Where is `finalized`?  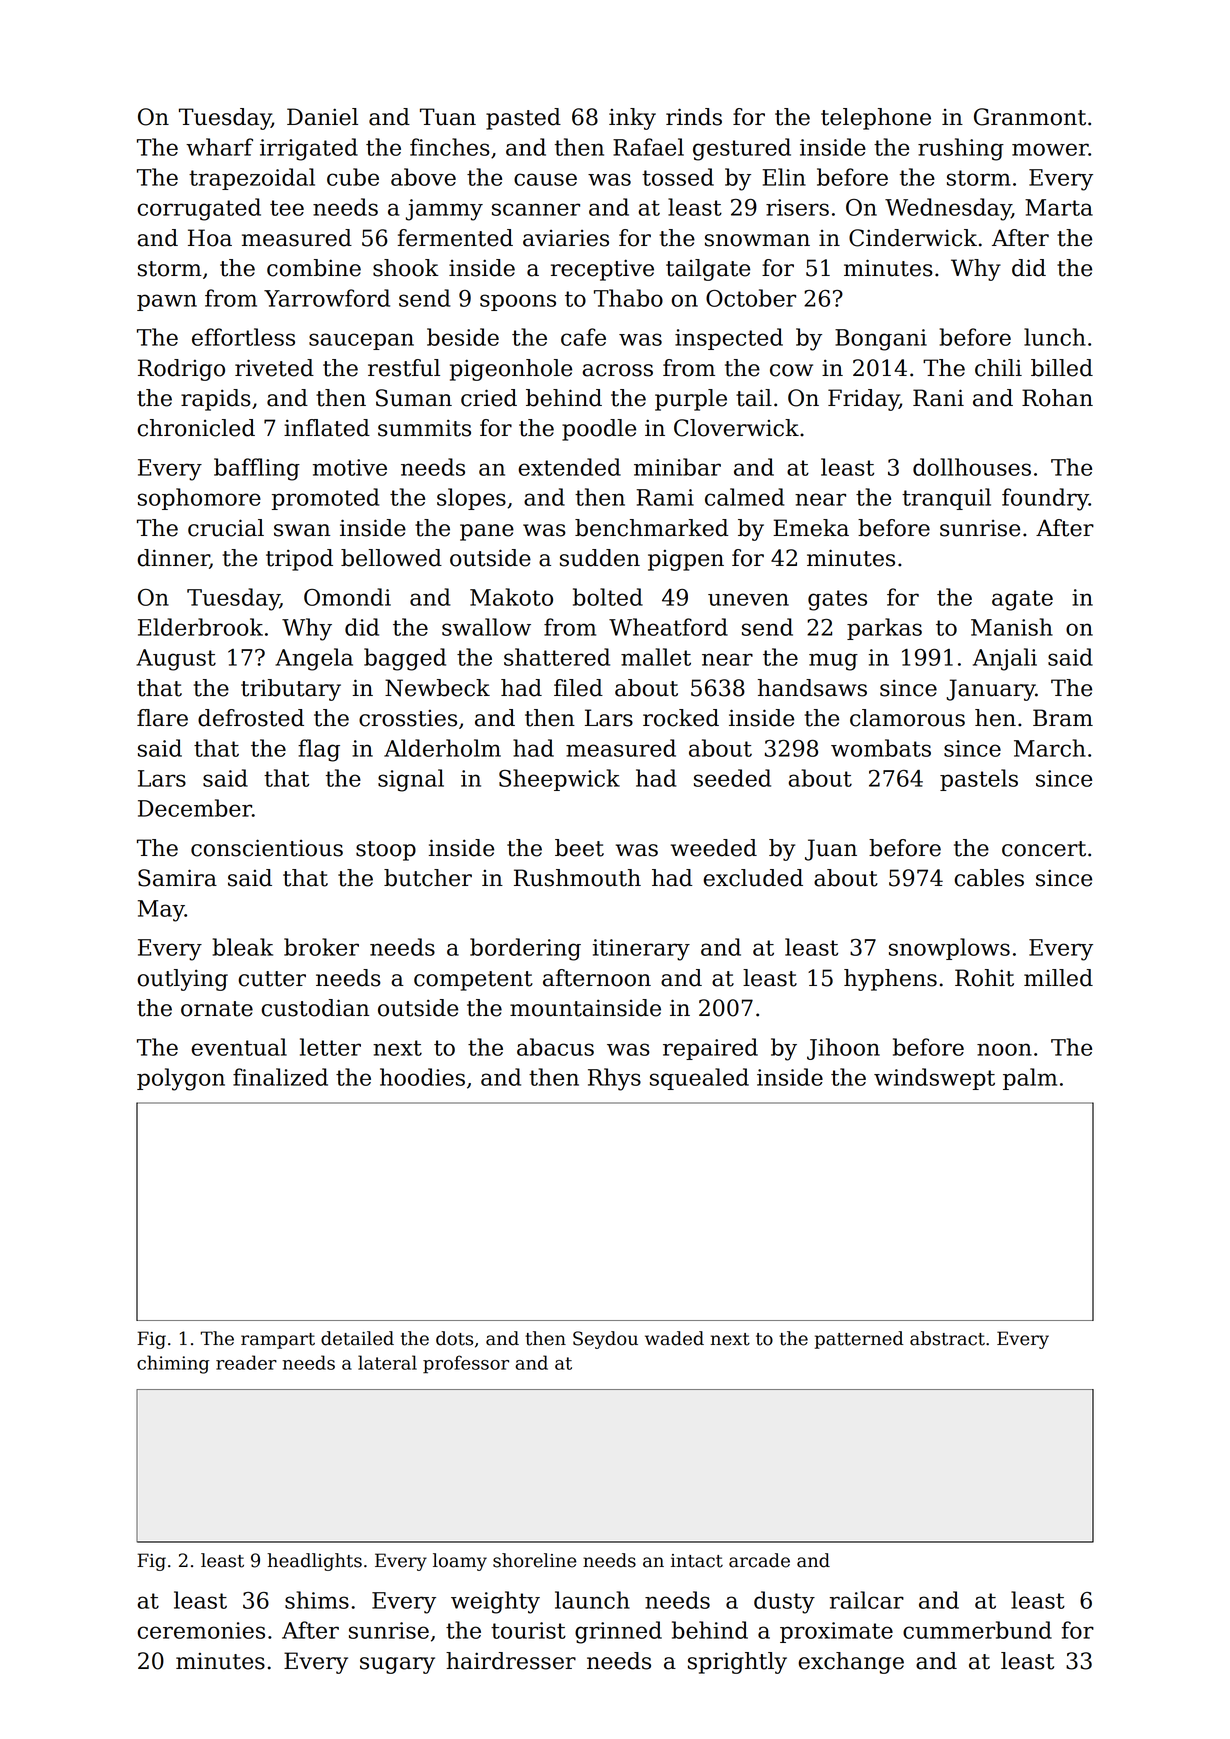
finalized is located at coordinates (280, 1077).
